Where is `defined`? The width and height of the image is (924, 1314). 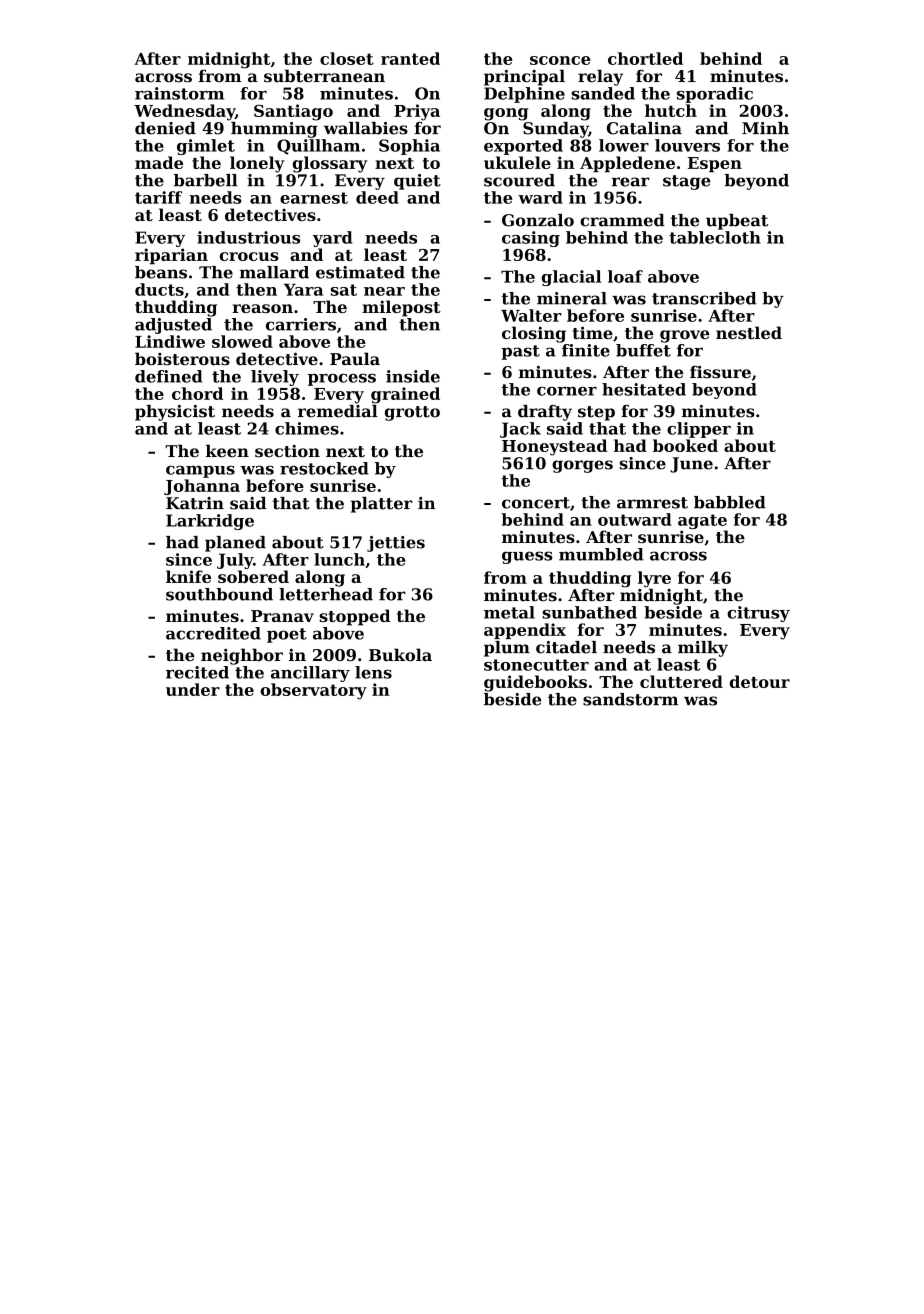
defined is located at coordinates (169, 376).
